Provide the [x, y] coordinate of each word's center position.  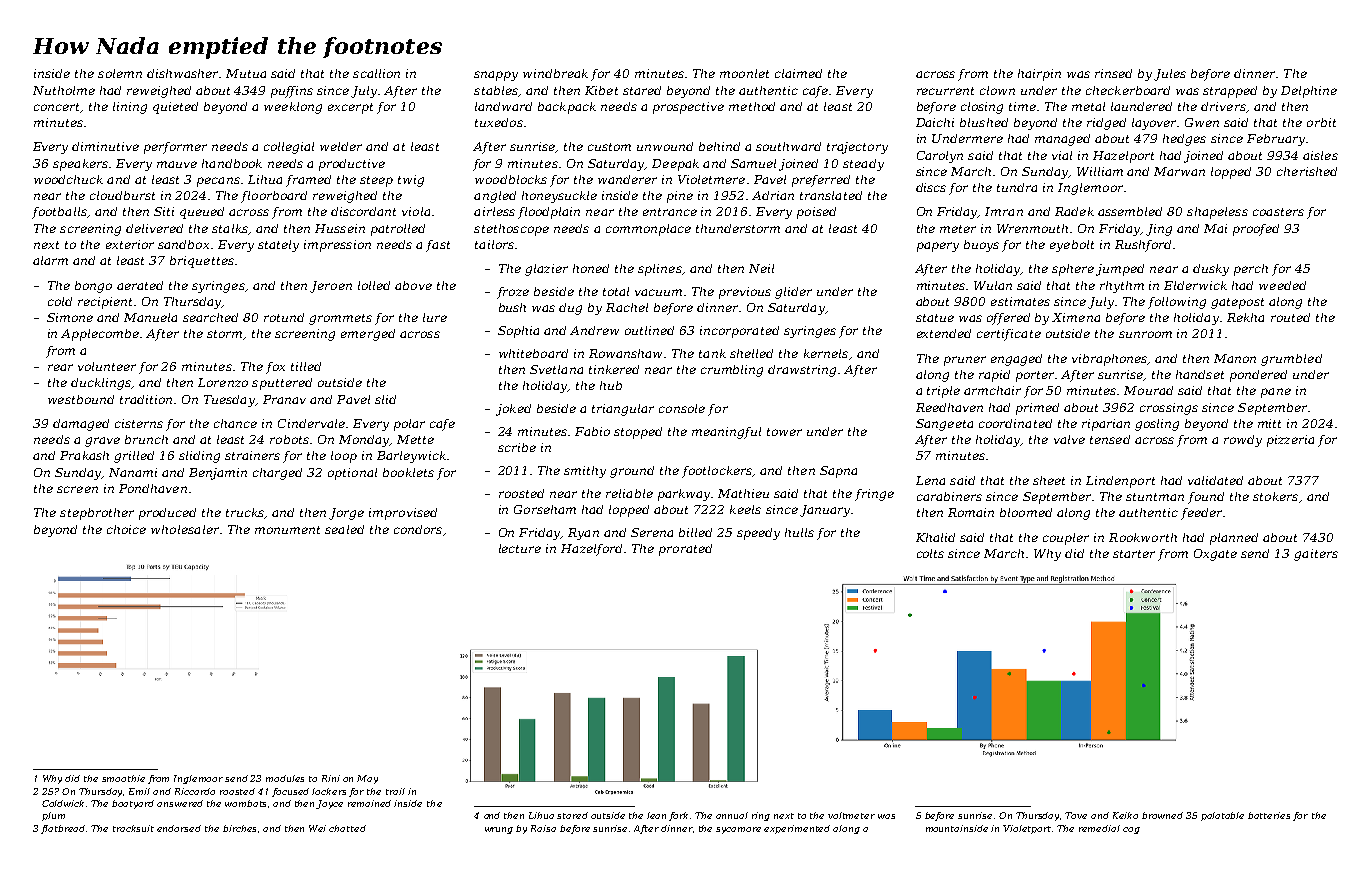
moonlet [744, 73]
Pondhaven [153, 488]
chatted [347, 828]
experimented [797, 829]
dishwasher [182, 73]
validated [1215, 480]
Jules [1170, 75]
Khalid [935, 537]
